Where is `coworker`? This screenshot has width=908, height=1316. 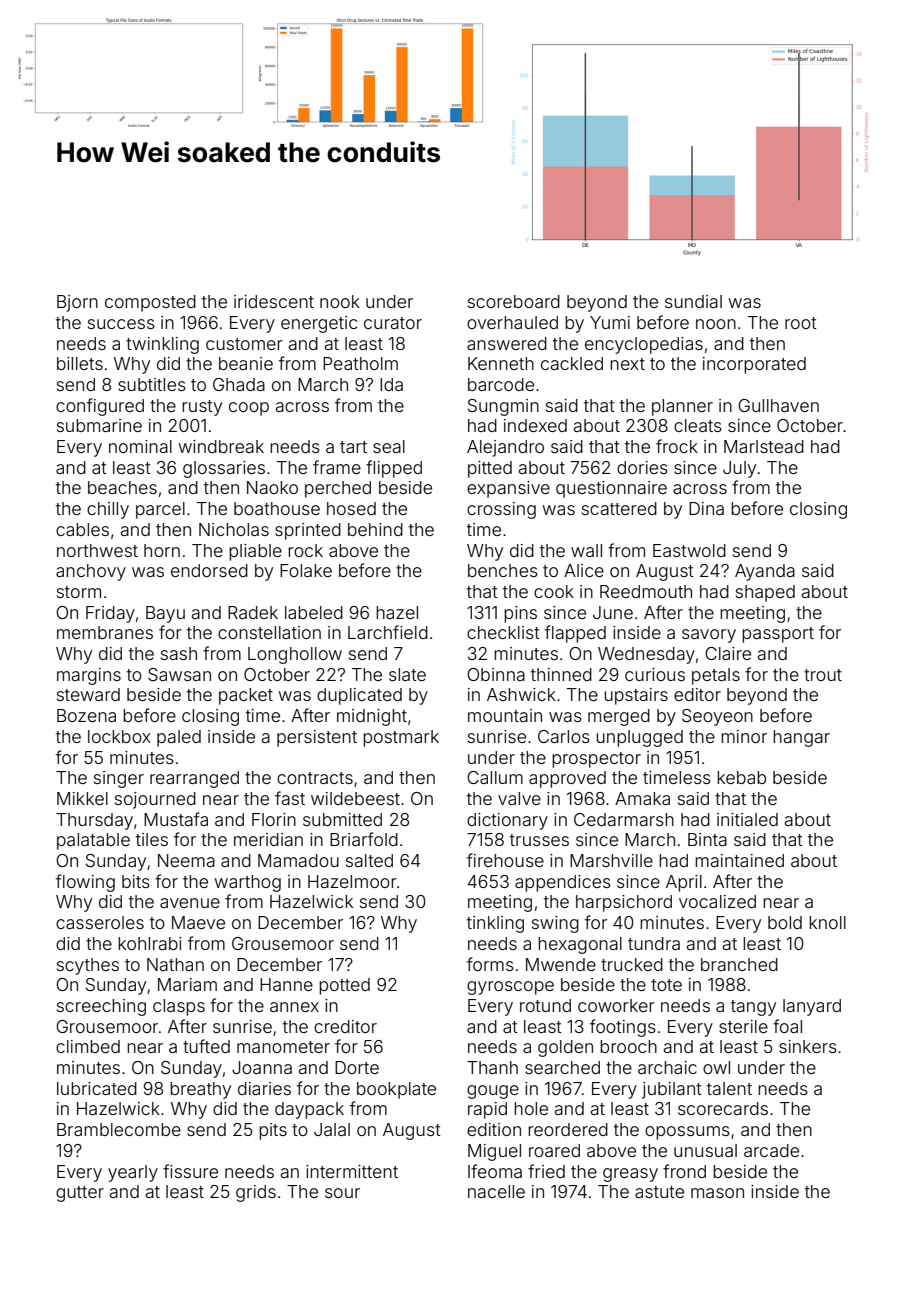
coworker is located at coordinates (616, 1005).
